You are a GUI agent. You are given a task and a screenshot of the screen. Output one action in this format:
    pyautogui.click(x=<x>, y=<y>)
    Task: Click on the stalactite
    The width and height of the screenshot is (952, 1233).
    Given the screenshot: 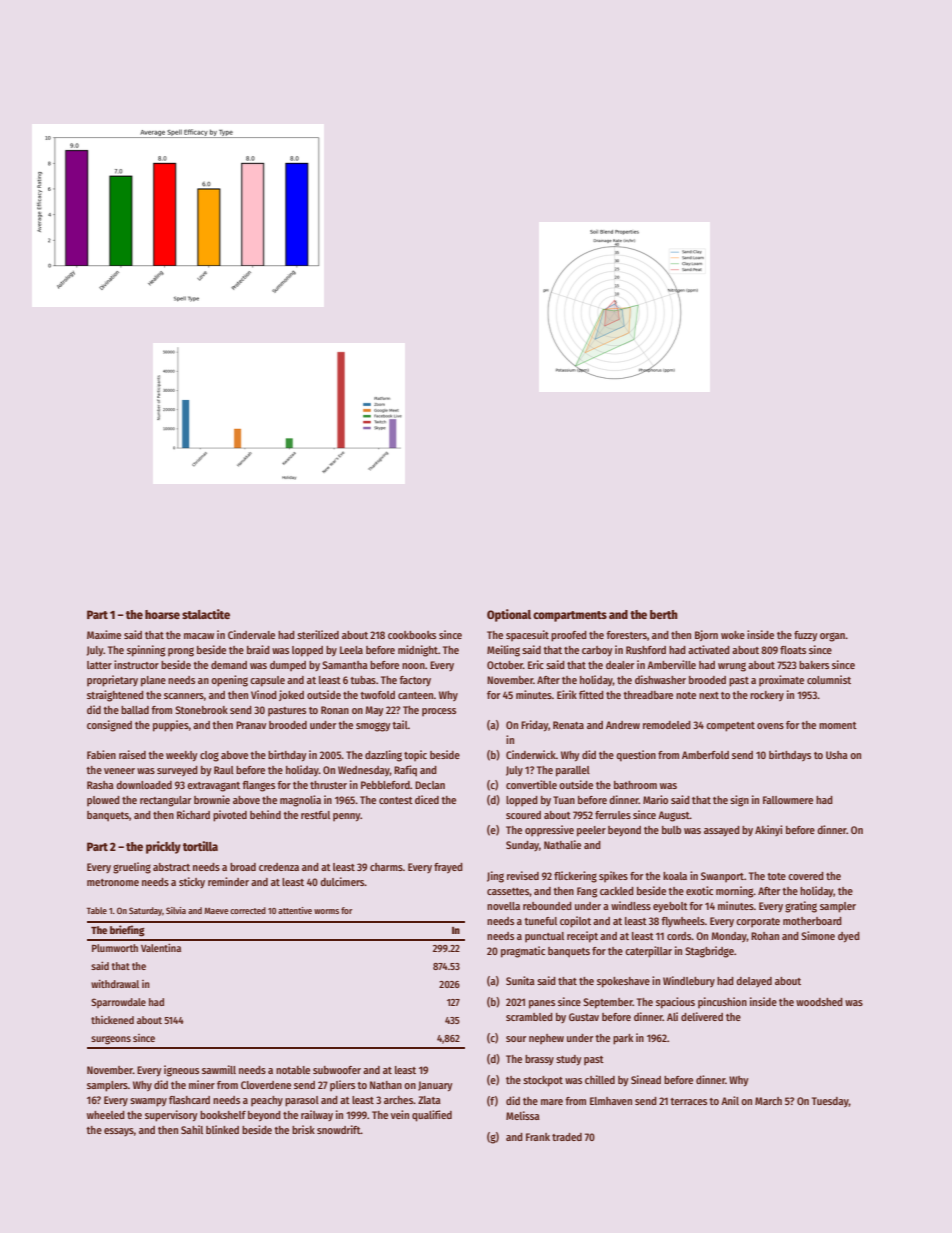 What is the action you would take?
    pyautogui.click(x=206, y=614)
